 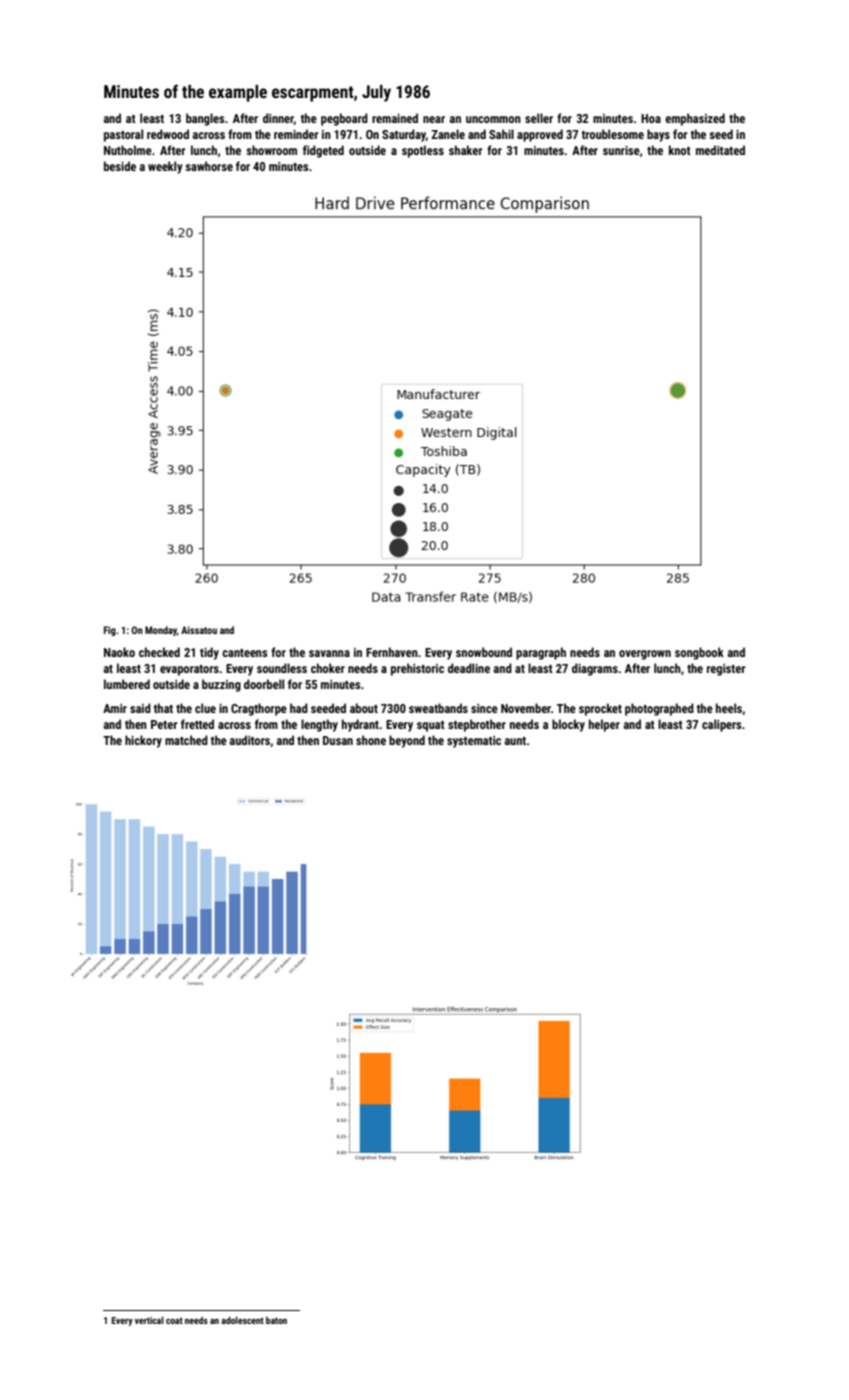 I want to click on photographed, so click(x=659, y=709).
